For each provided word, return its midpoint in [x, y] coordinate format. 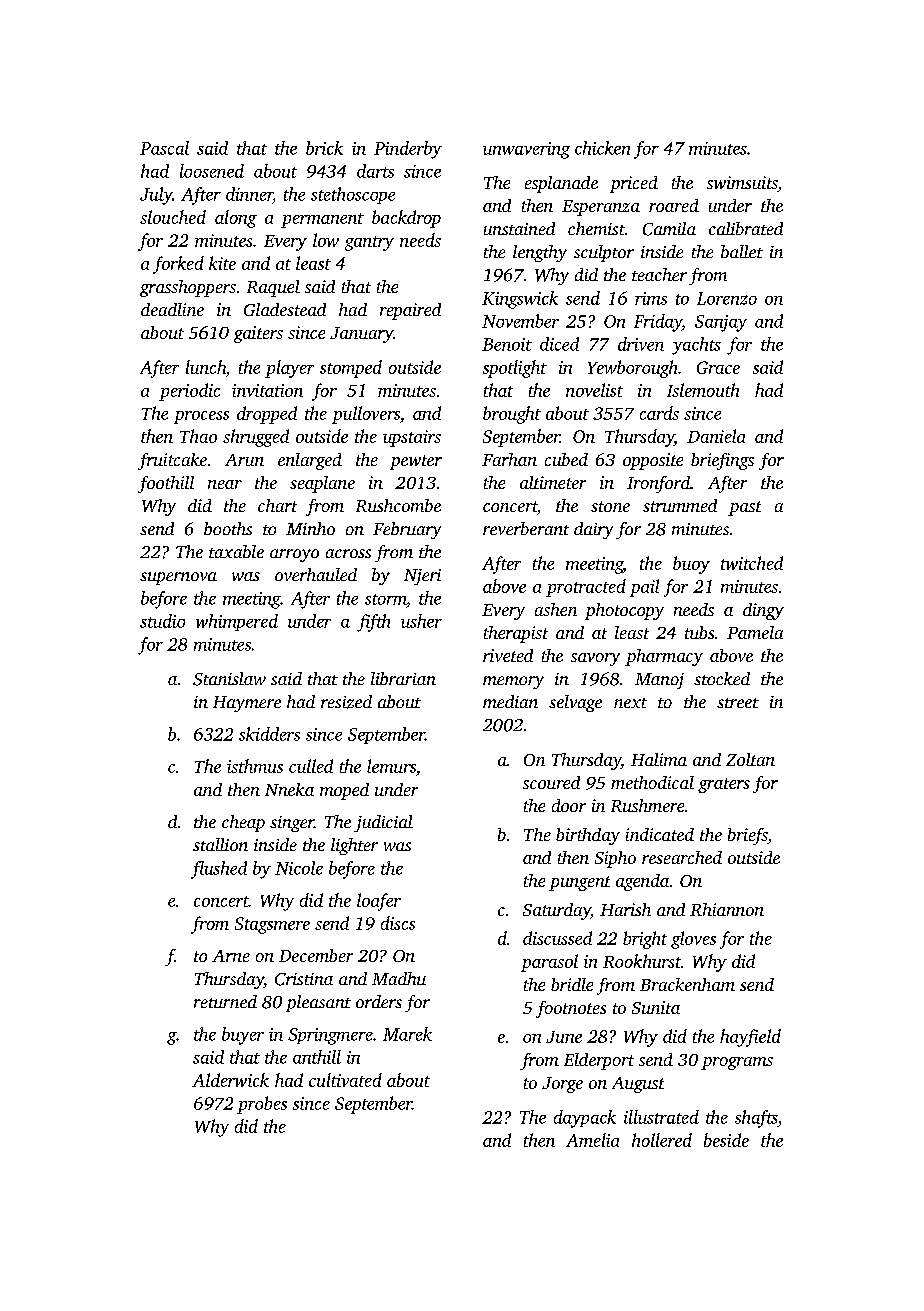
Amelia [592, 1140]
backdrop [406, 219]
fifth [373, 623]
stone [610, 506]
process [201, 417]
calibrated [746, 228]
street [738, 703]
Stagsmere [272, 925]
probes [262, 1105]
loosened [212, 171]
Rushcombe [398, 505]
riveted [508, 655]
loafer [379, 902]
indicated [660, 834]
